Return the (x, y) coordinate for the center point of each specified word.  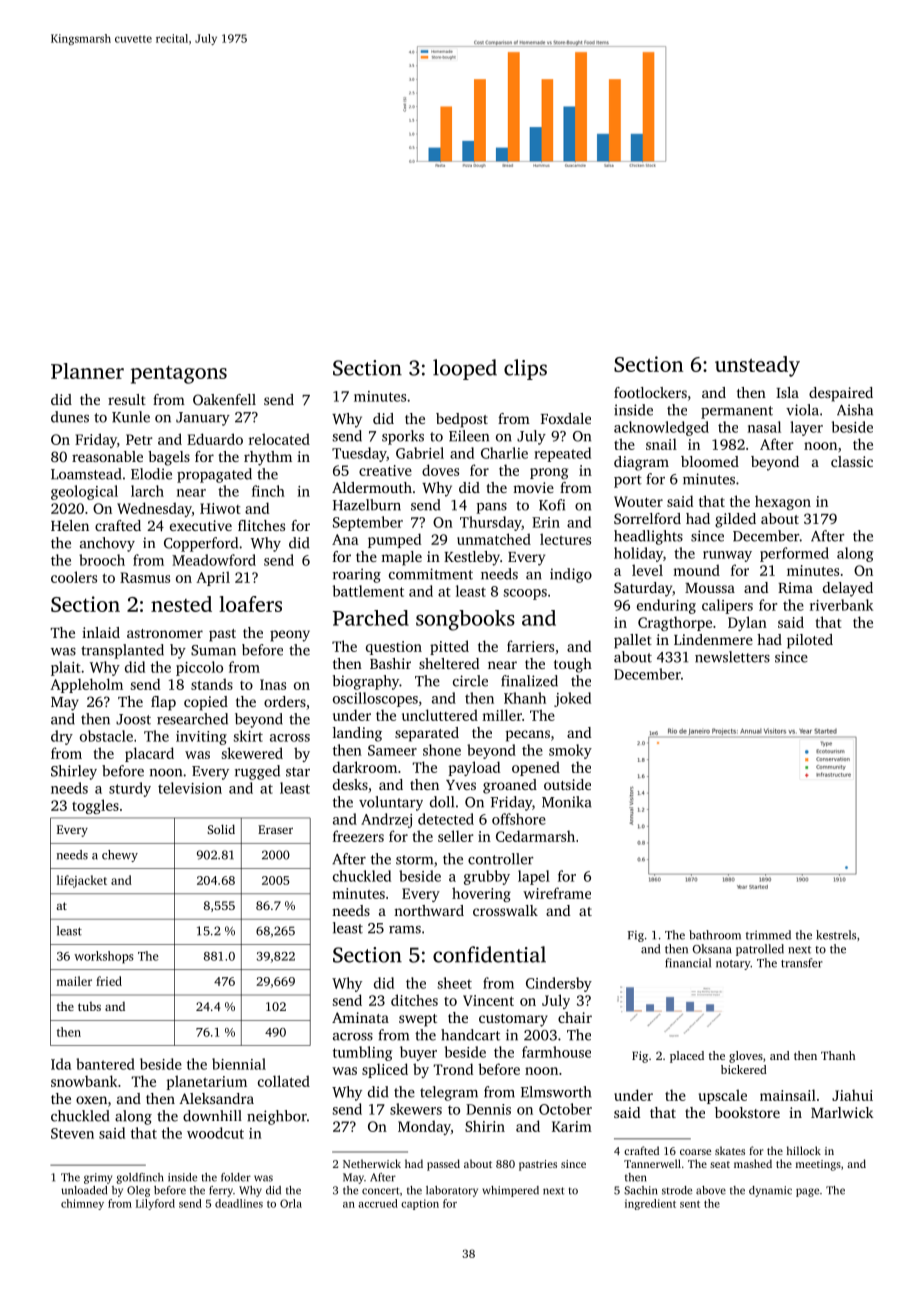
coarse (695, 1152)
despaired (841, 394)
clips (525, 369)
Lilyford (155, 1204)
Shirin (485, 1126)
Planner (87, 371)
